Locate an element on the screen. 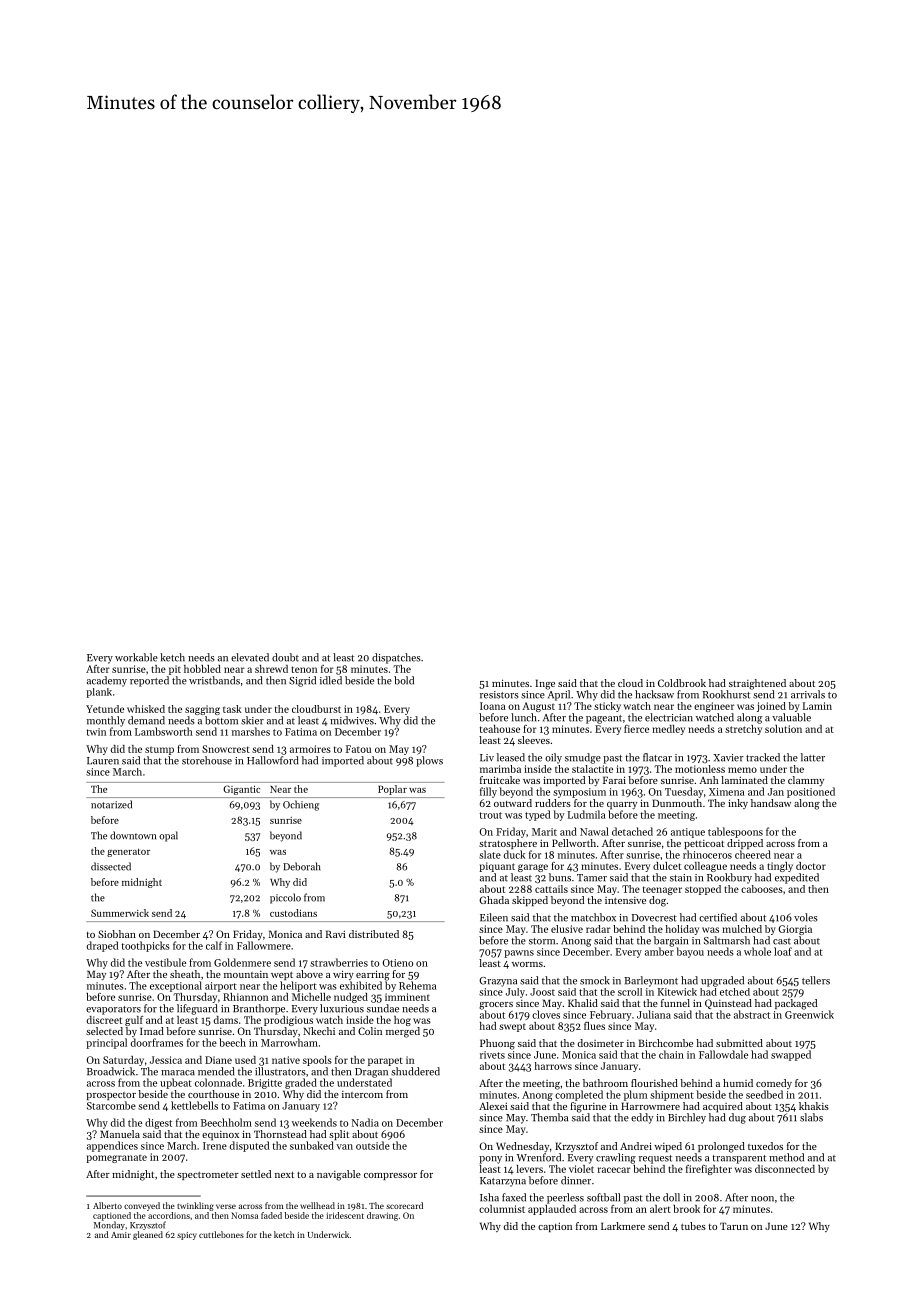 Image resolution: width=924 pixels, height=1308 pixels. resistors is located at coordinates (499, 695).
